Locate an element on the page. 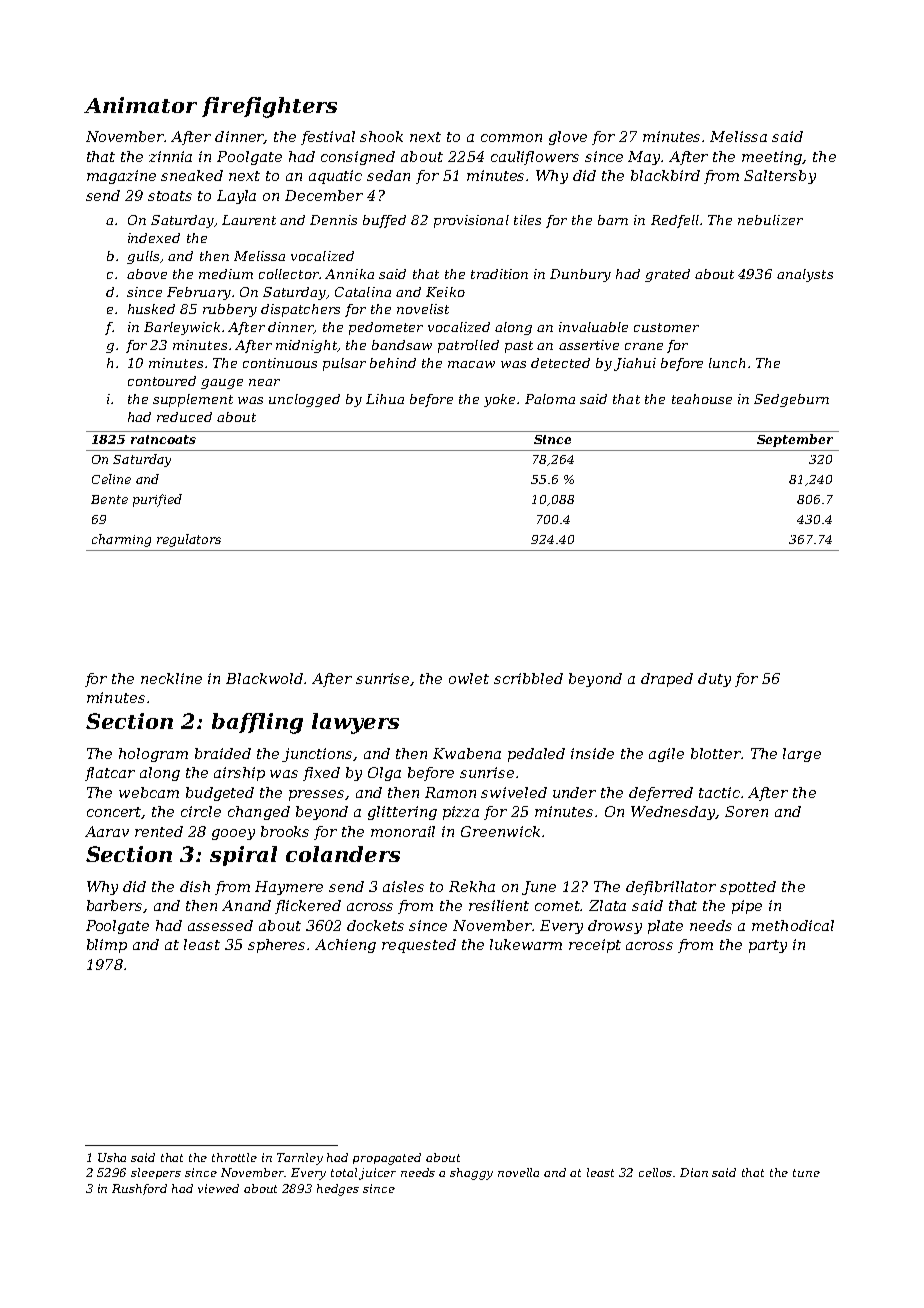 The width and height of the image is (924, 1308). hedges is located at coordinates (338, 1190).
